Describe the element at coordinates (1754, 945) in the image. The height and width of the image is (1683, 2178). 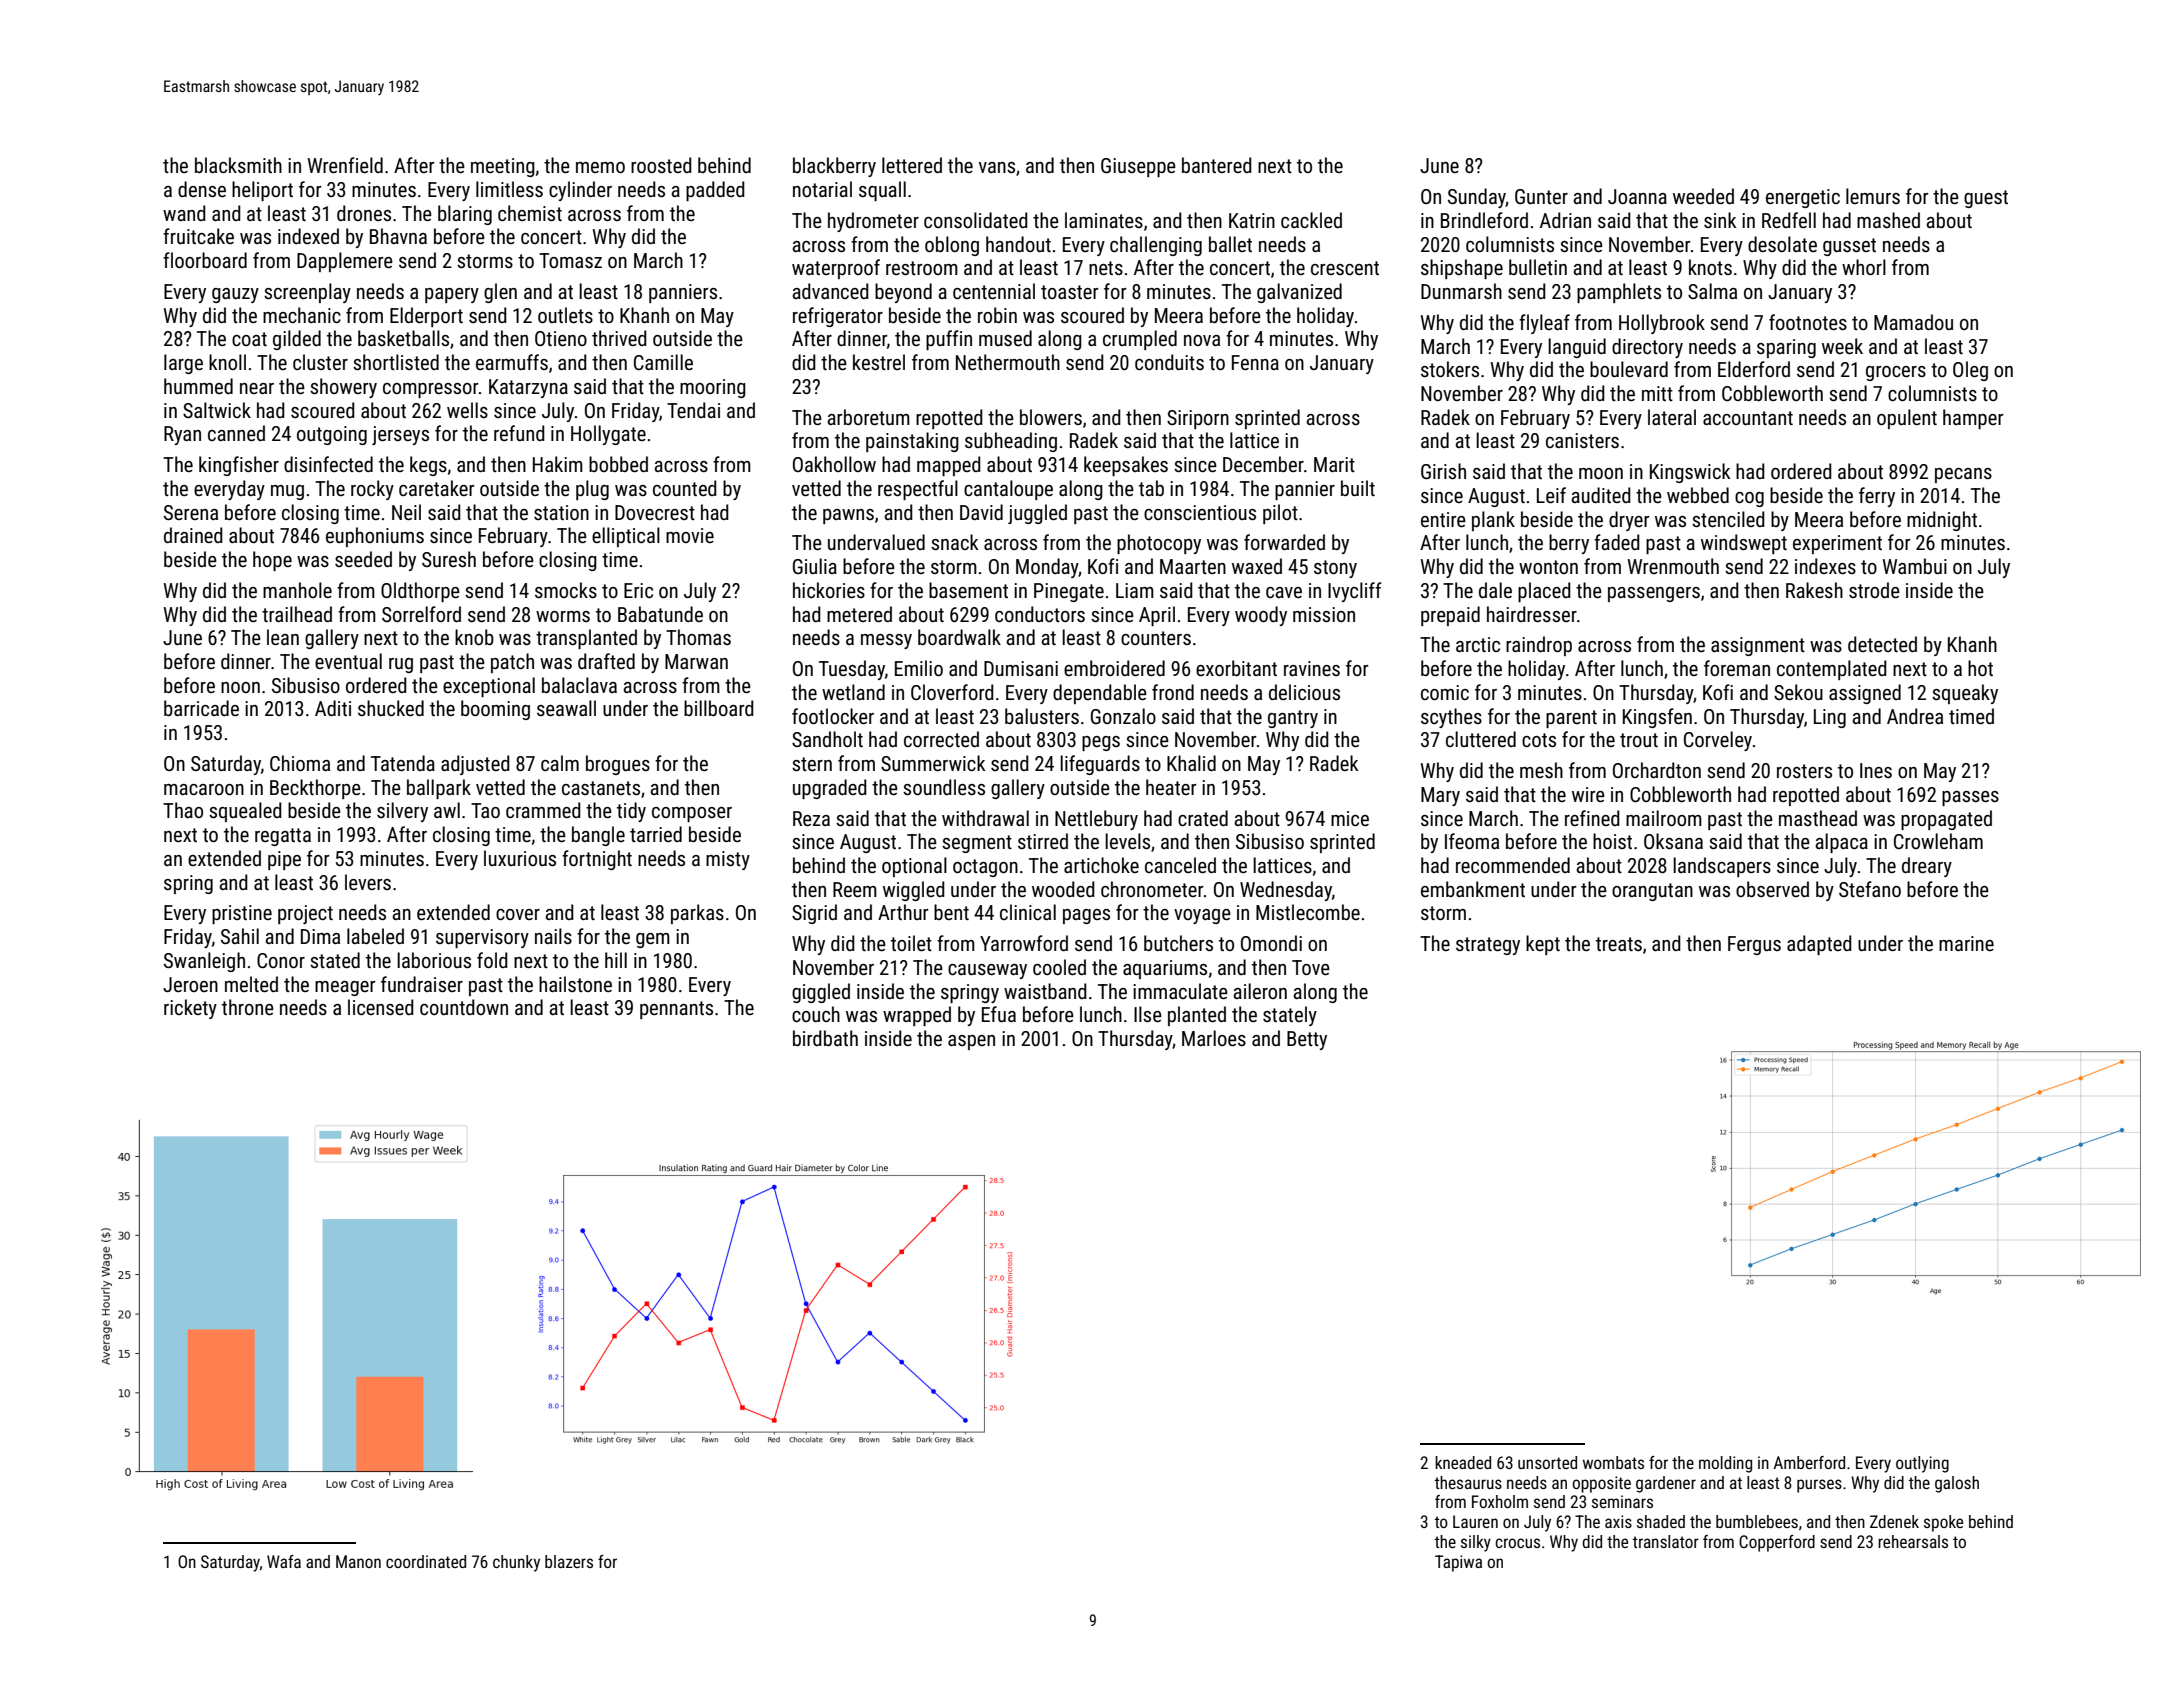
I see `Fergus` at that location.
